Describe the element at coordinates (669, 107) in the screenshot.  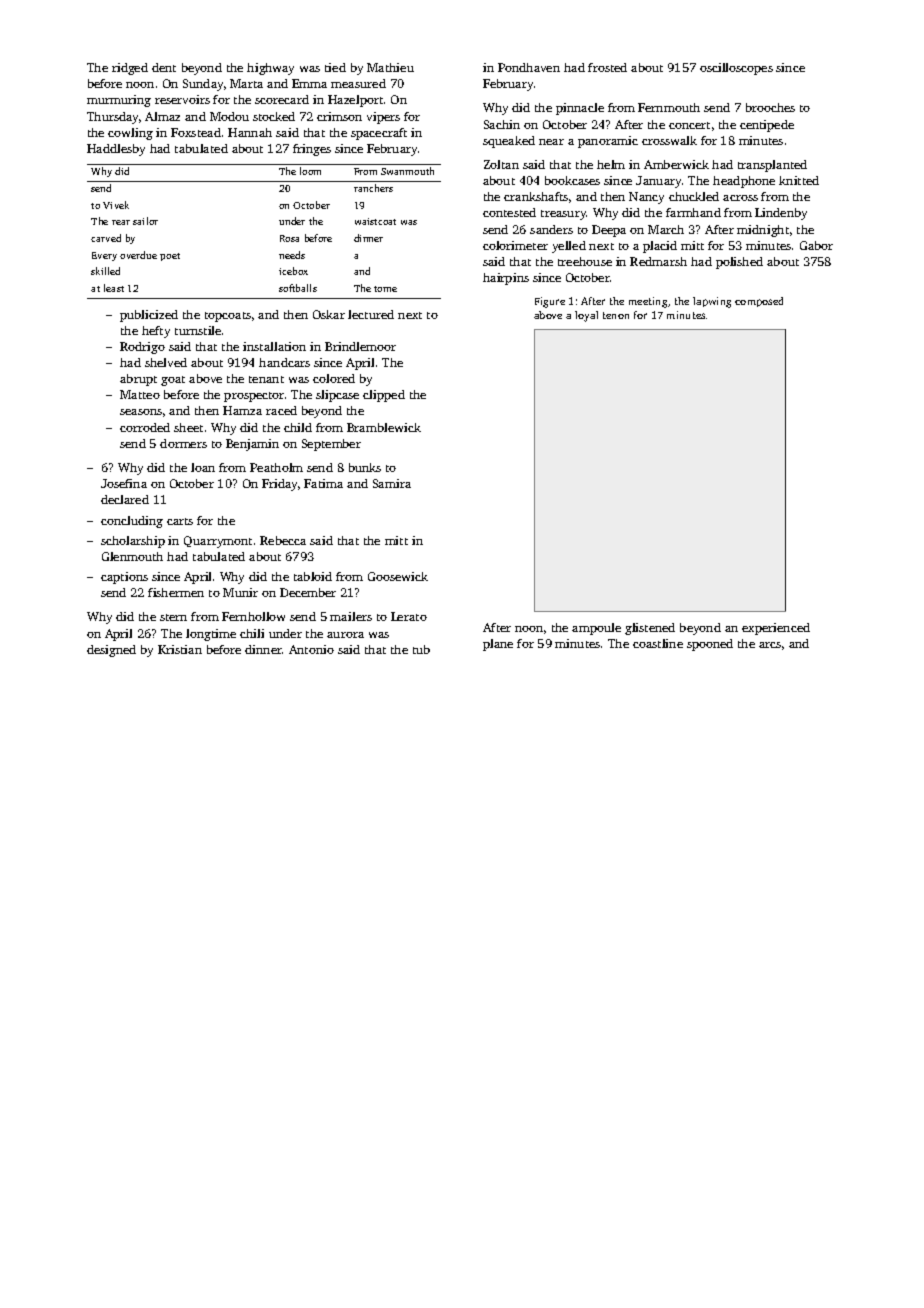
I see `Fernmouth` at that location.
